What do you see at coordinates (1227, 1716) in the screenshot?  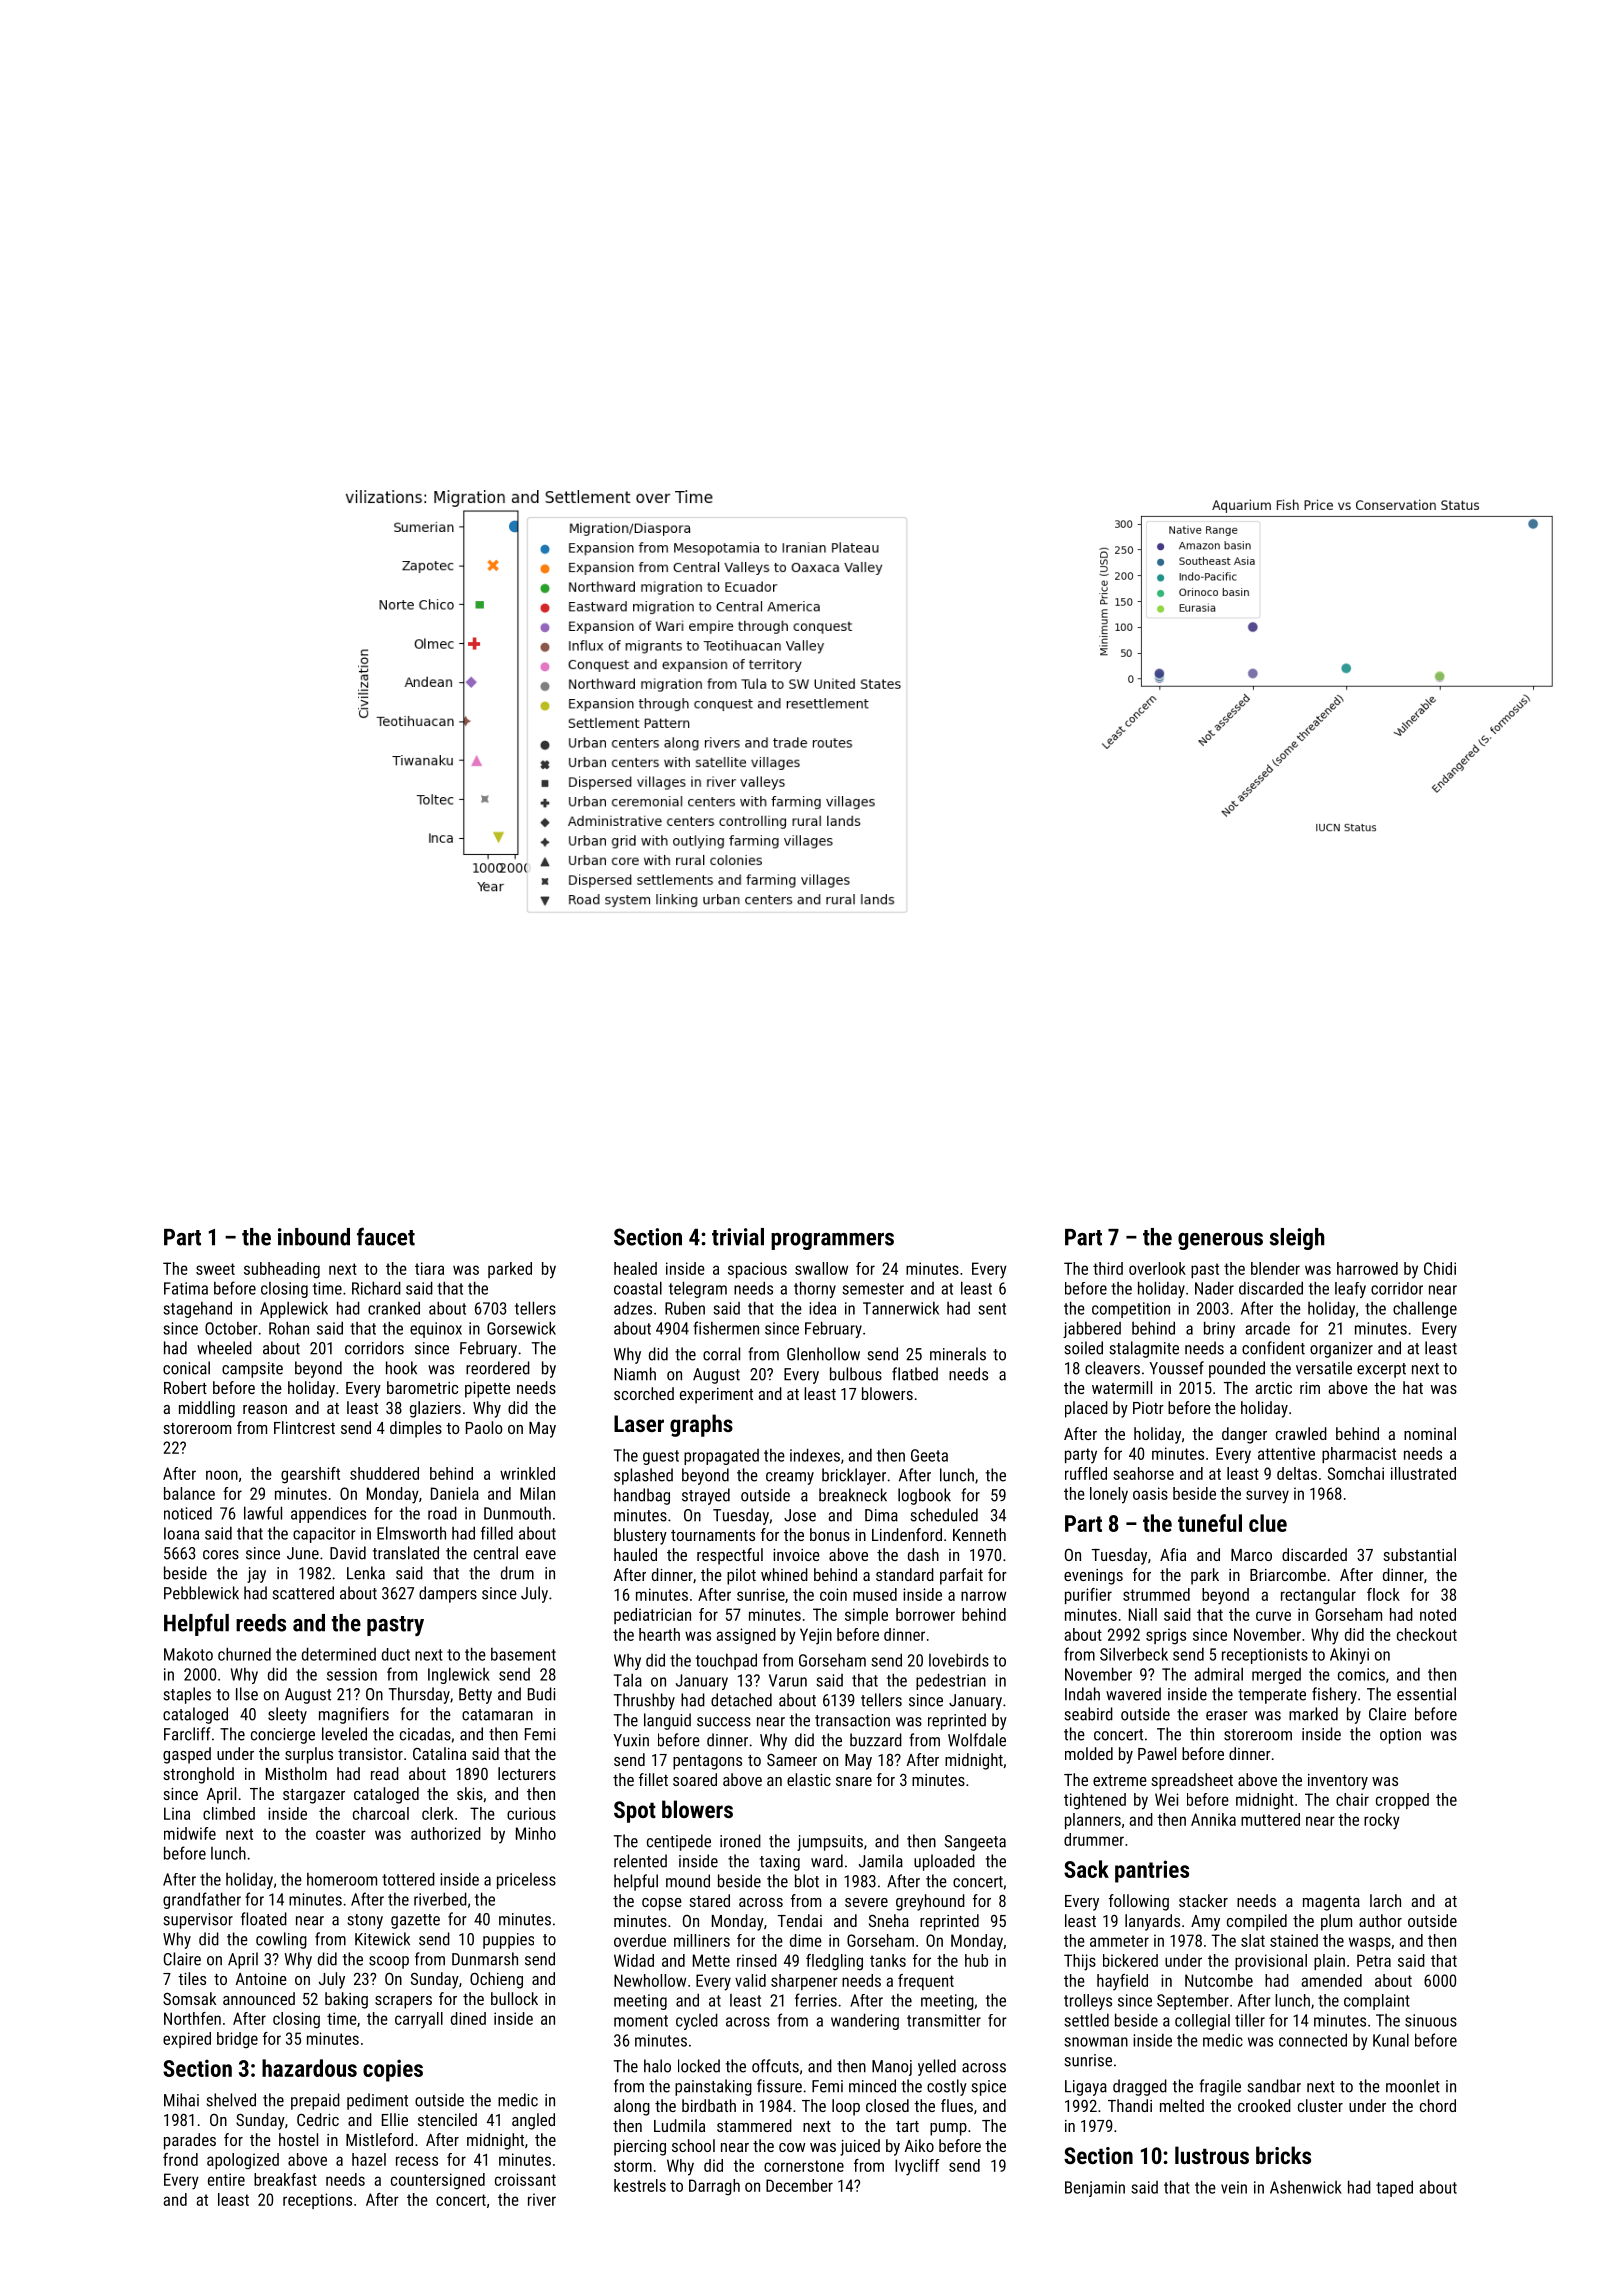 I see `eraser` at bounding box center [1227, 1716].
